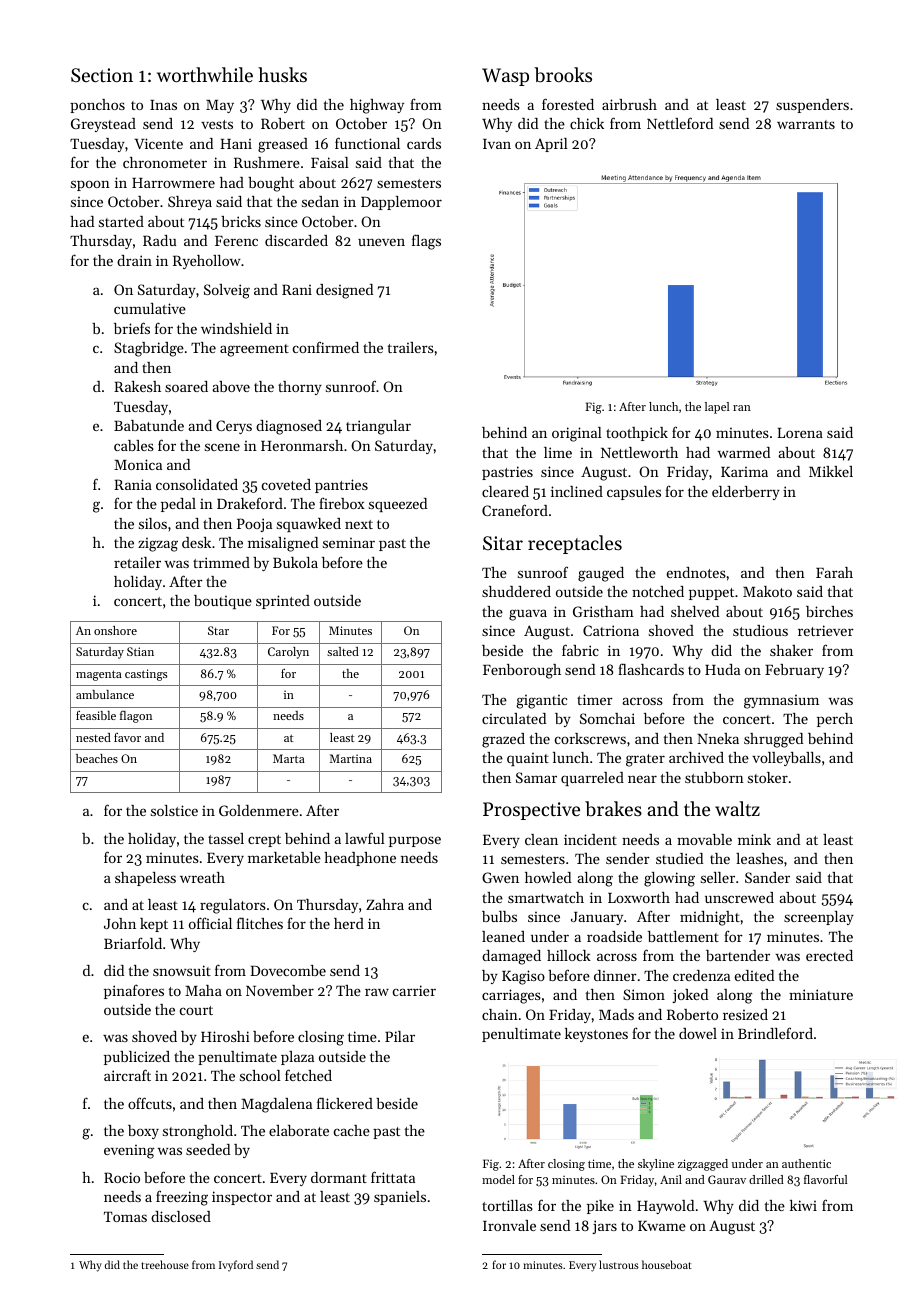 The height and width of the image is (1308, 924). I want to click on salted, so click(343, 651).
